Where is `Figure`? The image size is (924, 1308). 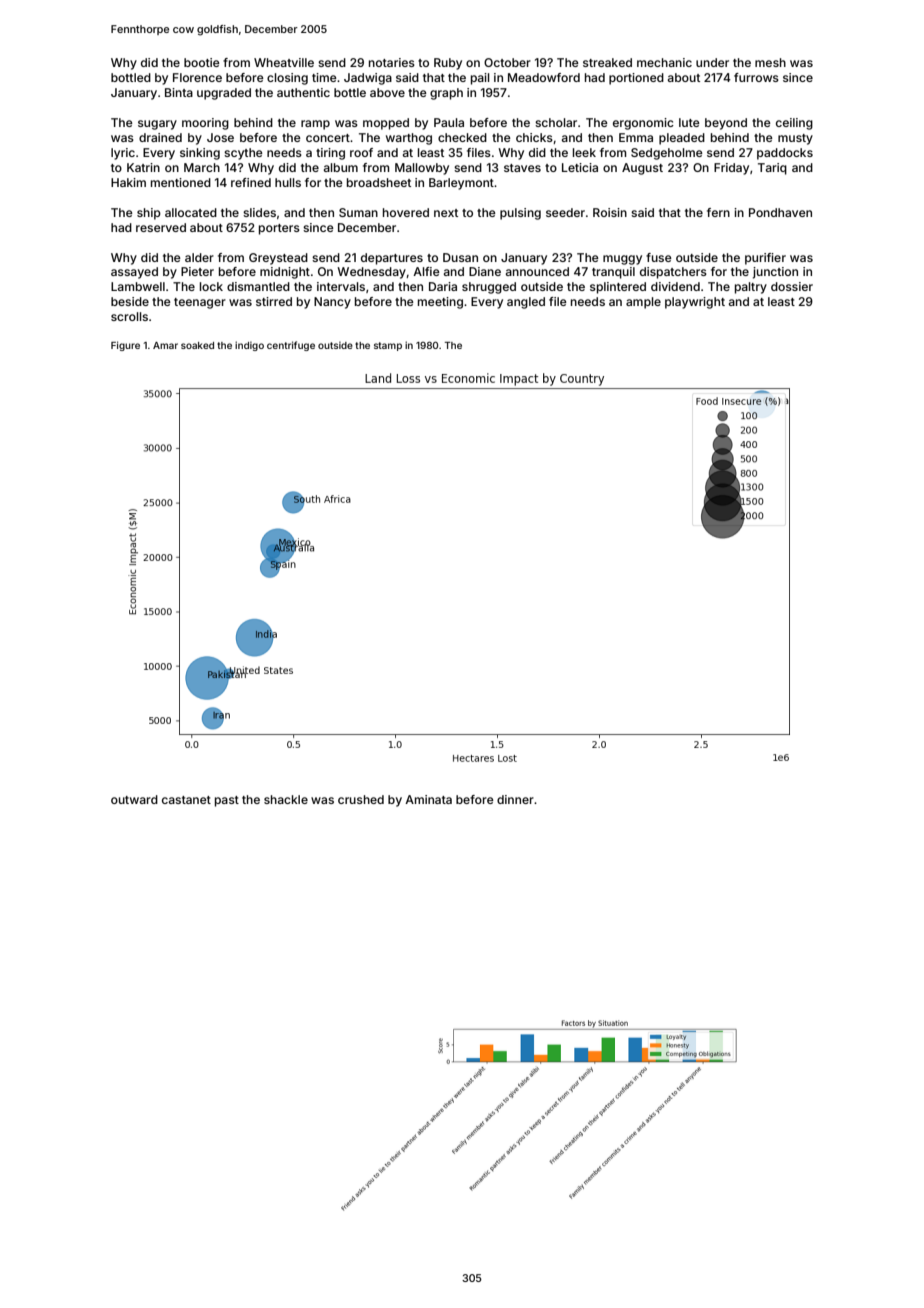 Figure is located at coordinates (125, 346).
